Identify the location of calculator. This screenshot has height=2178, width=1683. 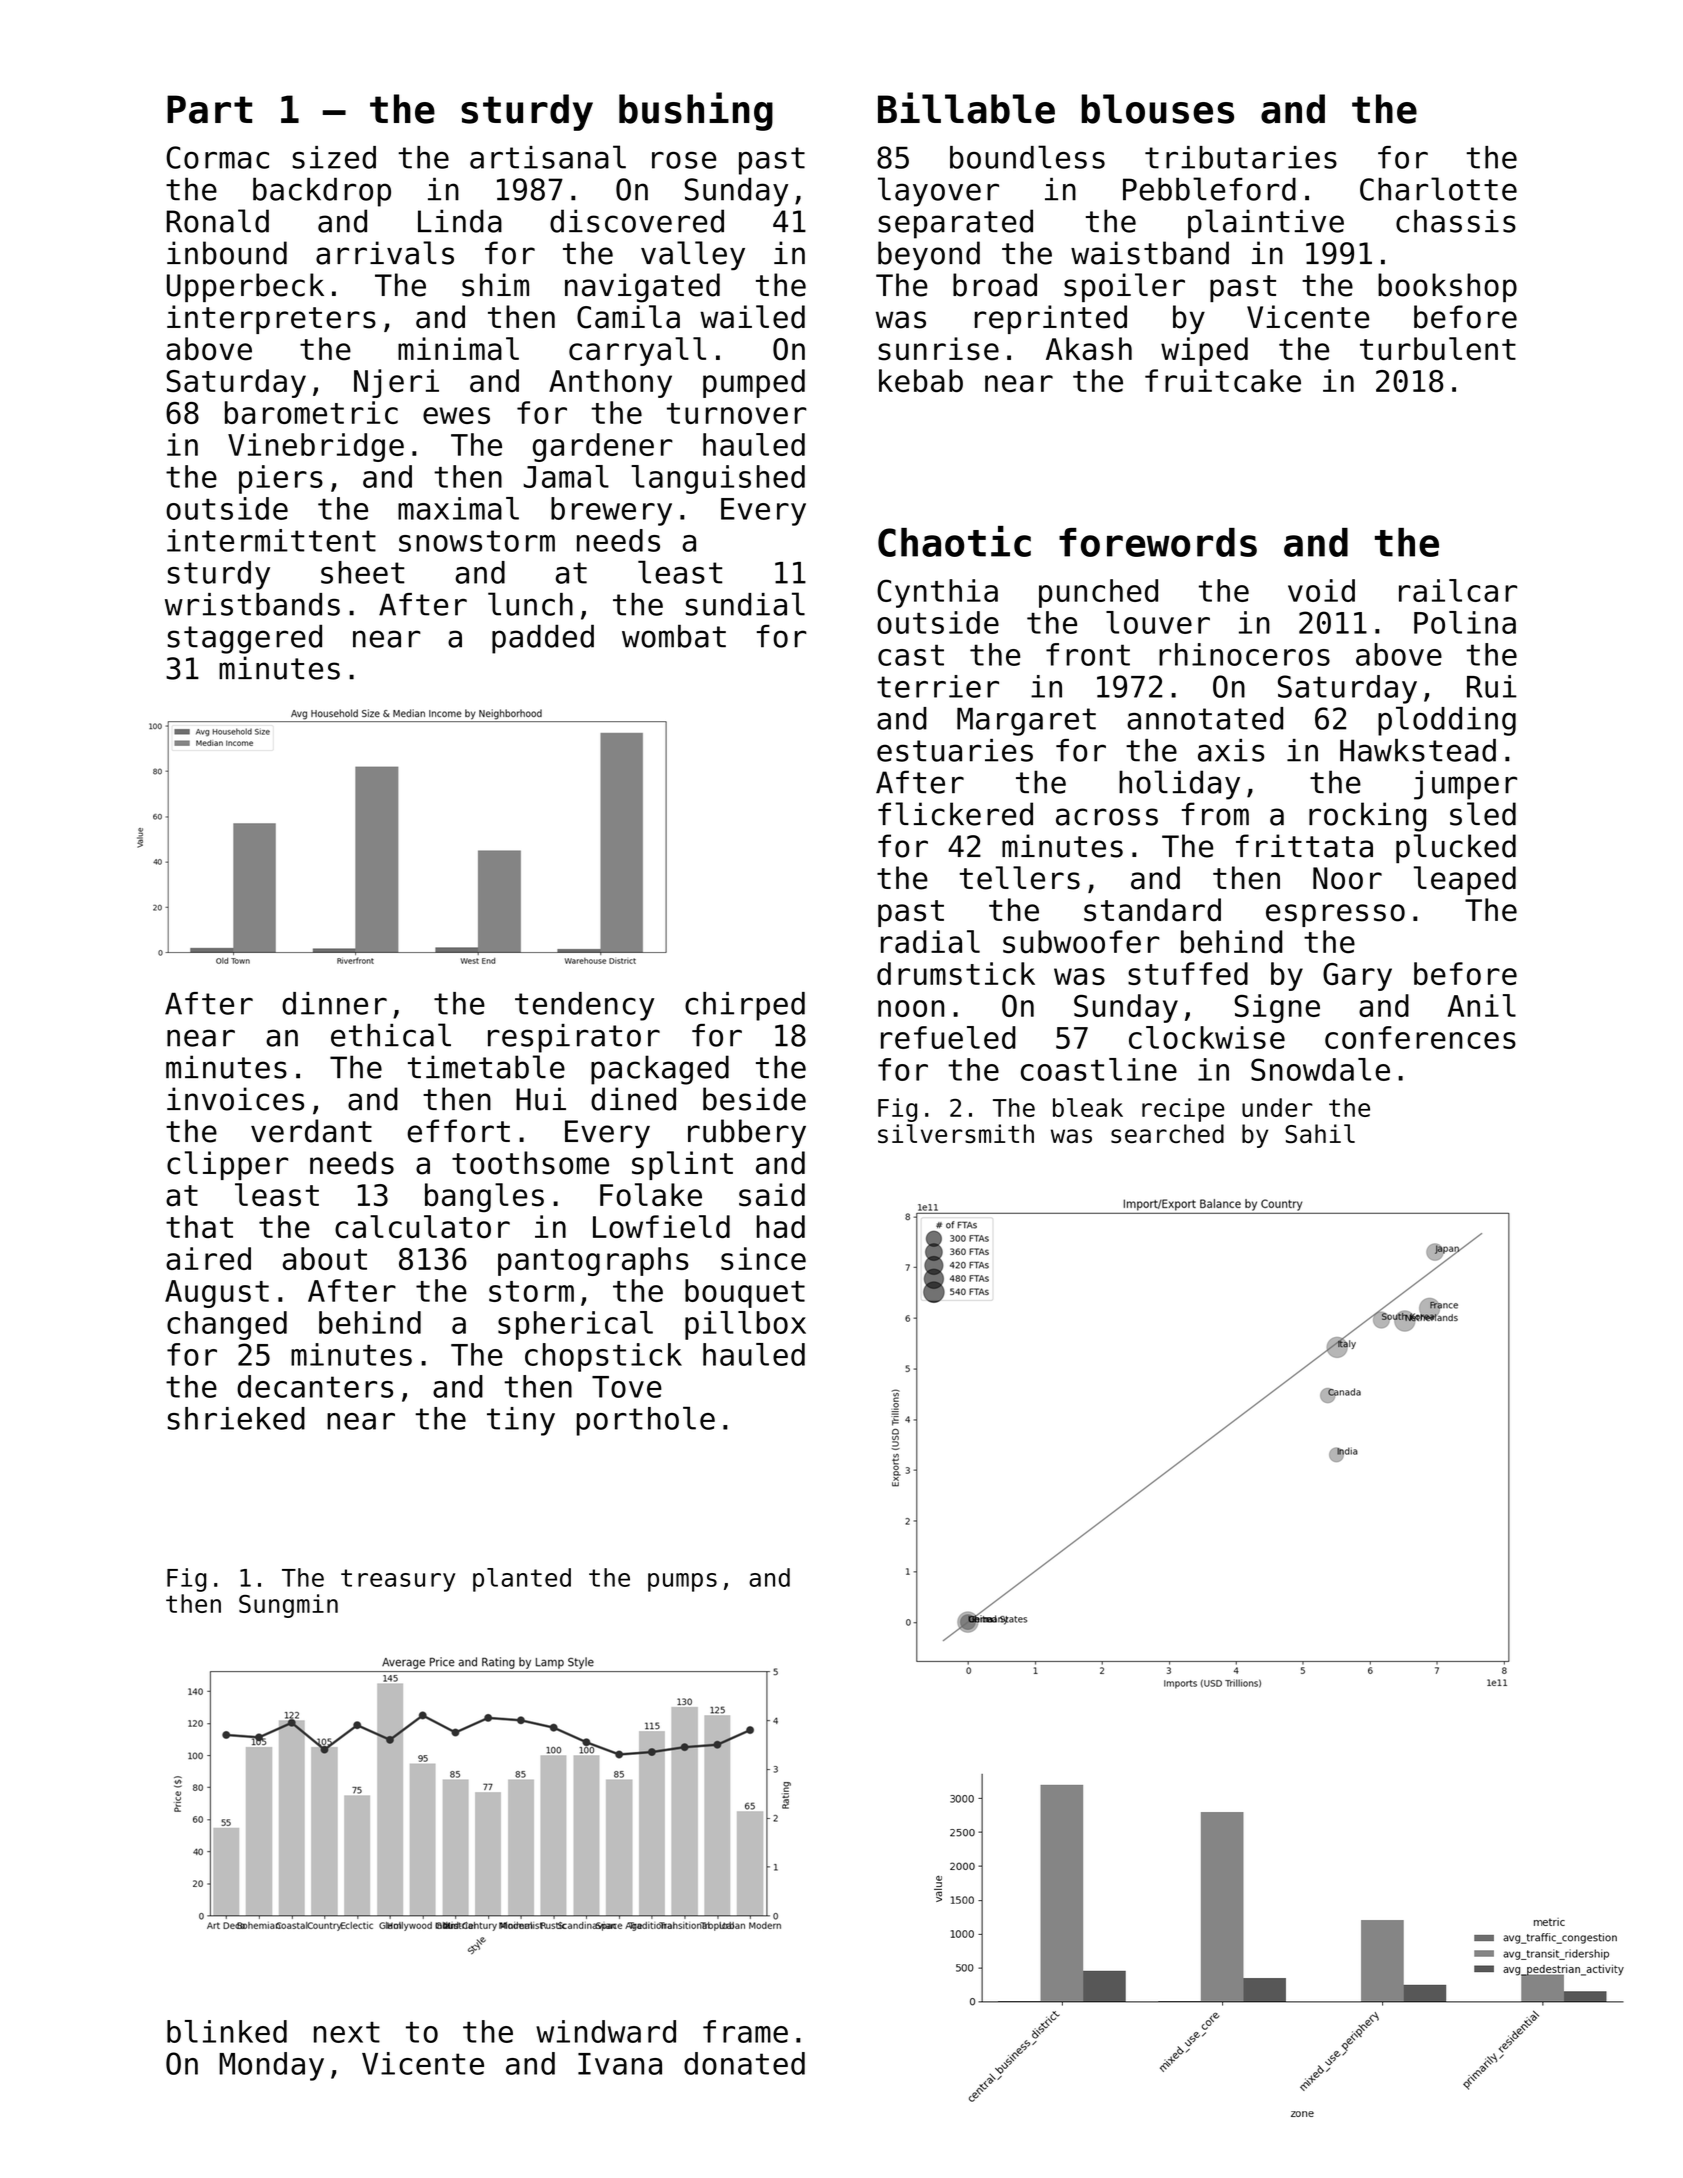
(422, 1226).
